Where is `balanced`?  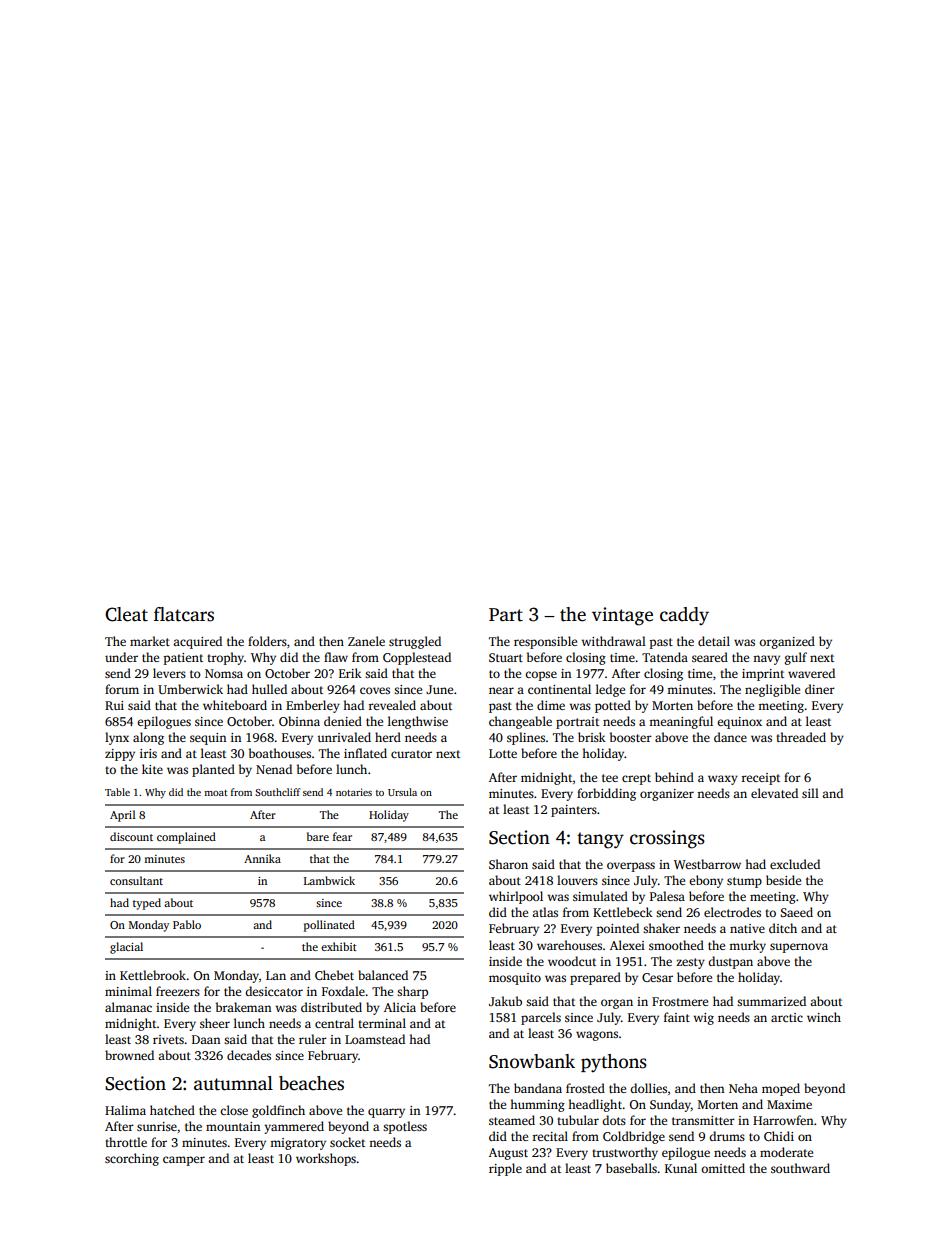
balanced is located at coordinates (383, 975).
